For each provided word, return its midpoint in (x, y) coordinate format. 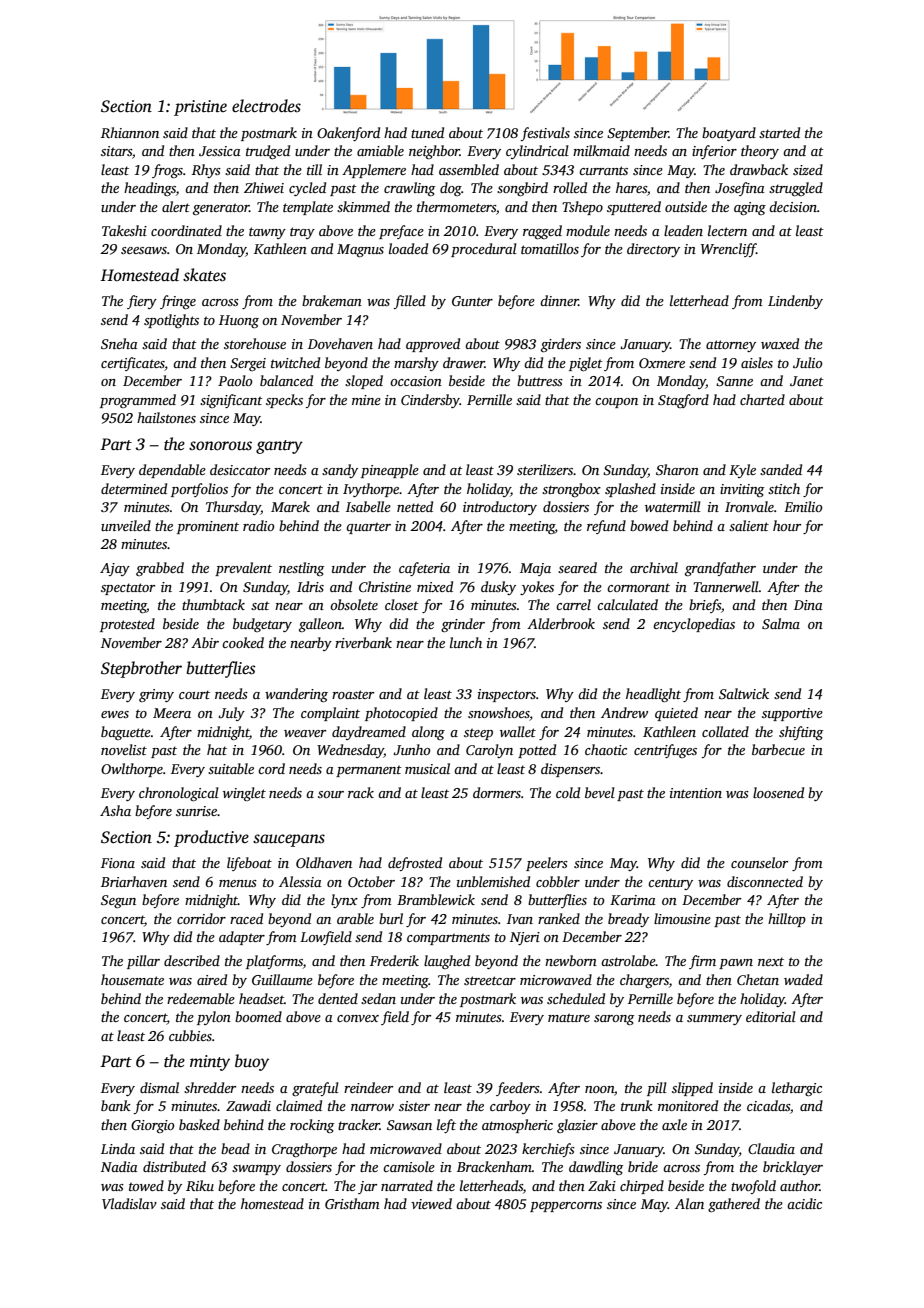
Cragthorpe (304, 1150)
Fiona (118, 863)
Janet (807, 381)
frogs (167, 171)
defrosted (415, 864)
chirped (642, 1187)
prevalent (243, 569)
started (779, 132)
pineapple (390, 471)
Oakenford (348, 134)
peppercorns (566, 1207)
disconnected (765, 881)
